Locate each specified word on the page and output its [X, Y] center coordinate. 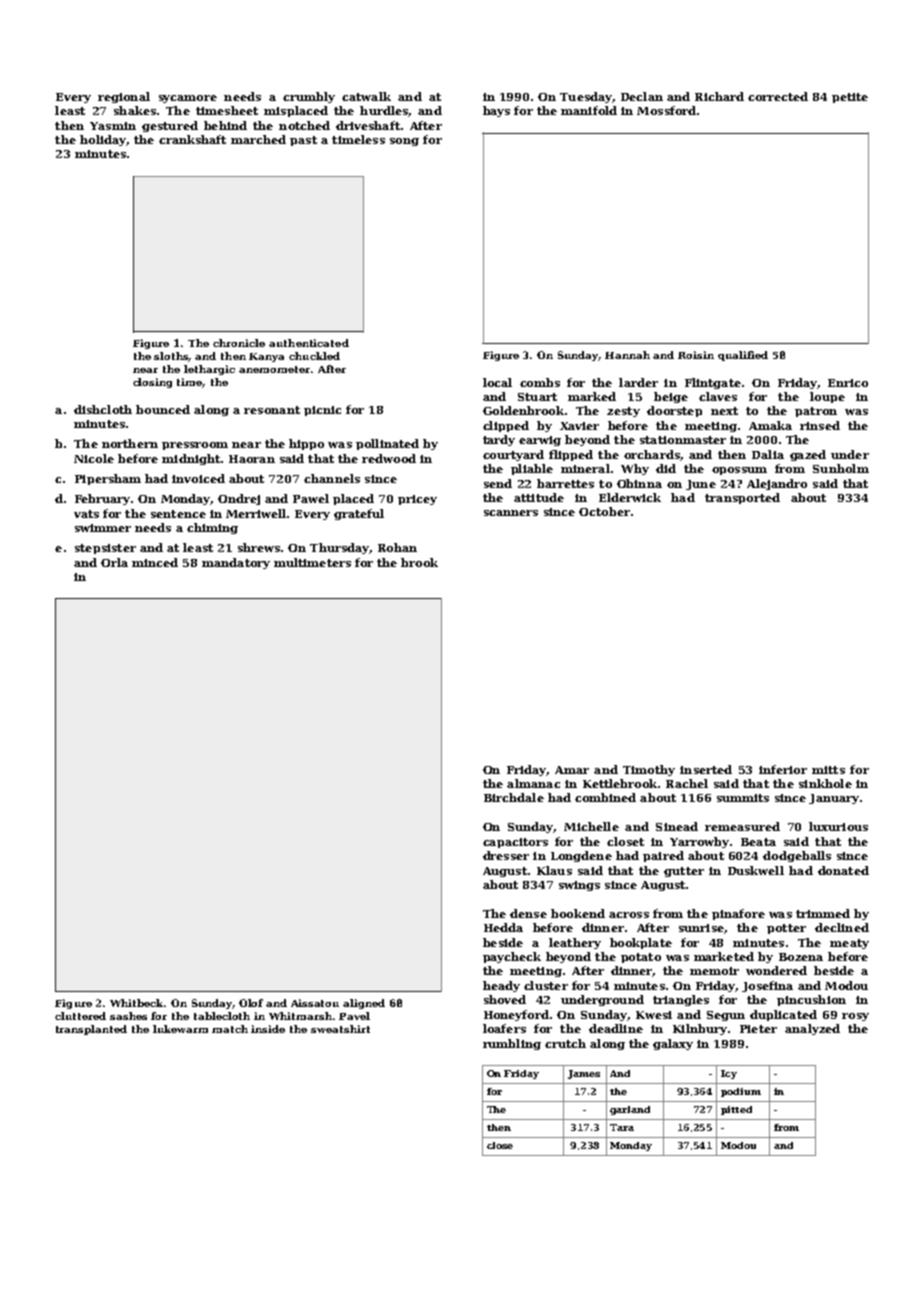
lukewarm [180, 1029]
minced [155, 562]
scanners [511, 513]
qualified [743, 356]
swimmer [103, 528]
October [604, 511]
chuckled [314, 356]
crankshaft [192, 139]
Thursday [339, 548]
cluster [546, 985]
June [701, 485]
